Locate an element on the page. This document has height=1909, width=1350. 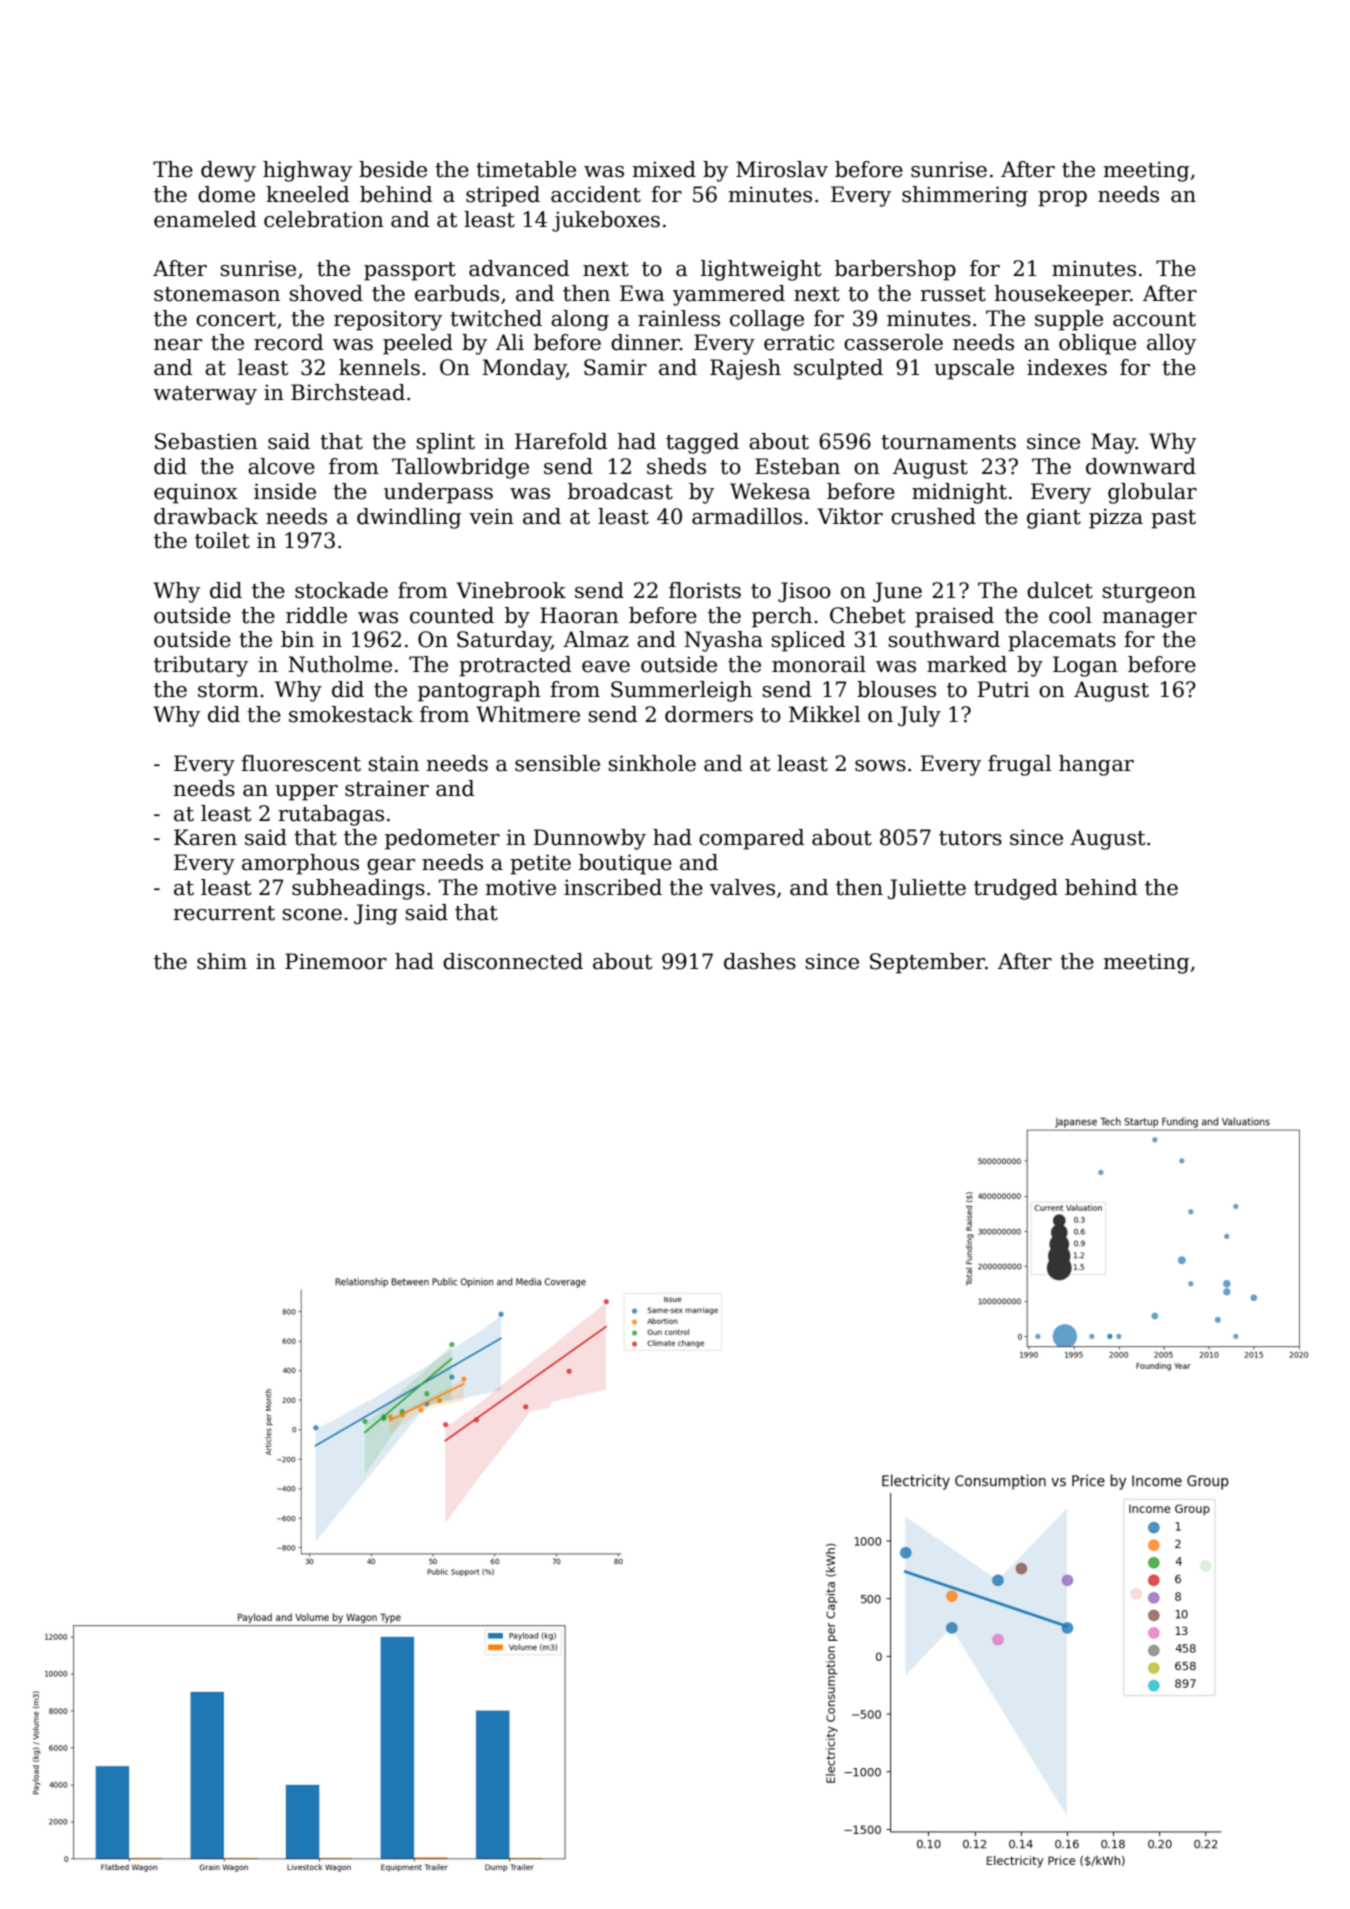
strainer is located at coordinates (387, 788).
